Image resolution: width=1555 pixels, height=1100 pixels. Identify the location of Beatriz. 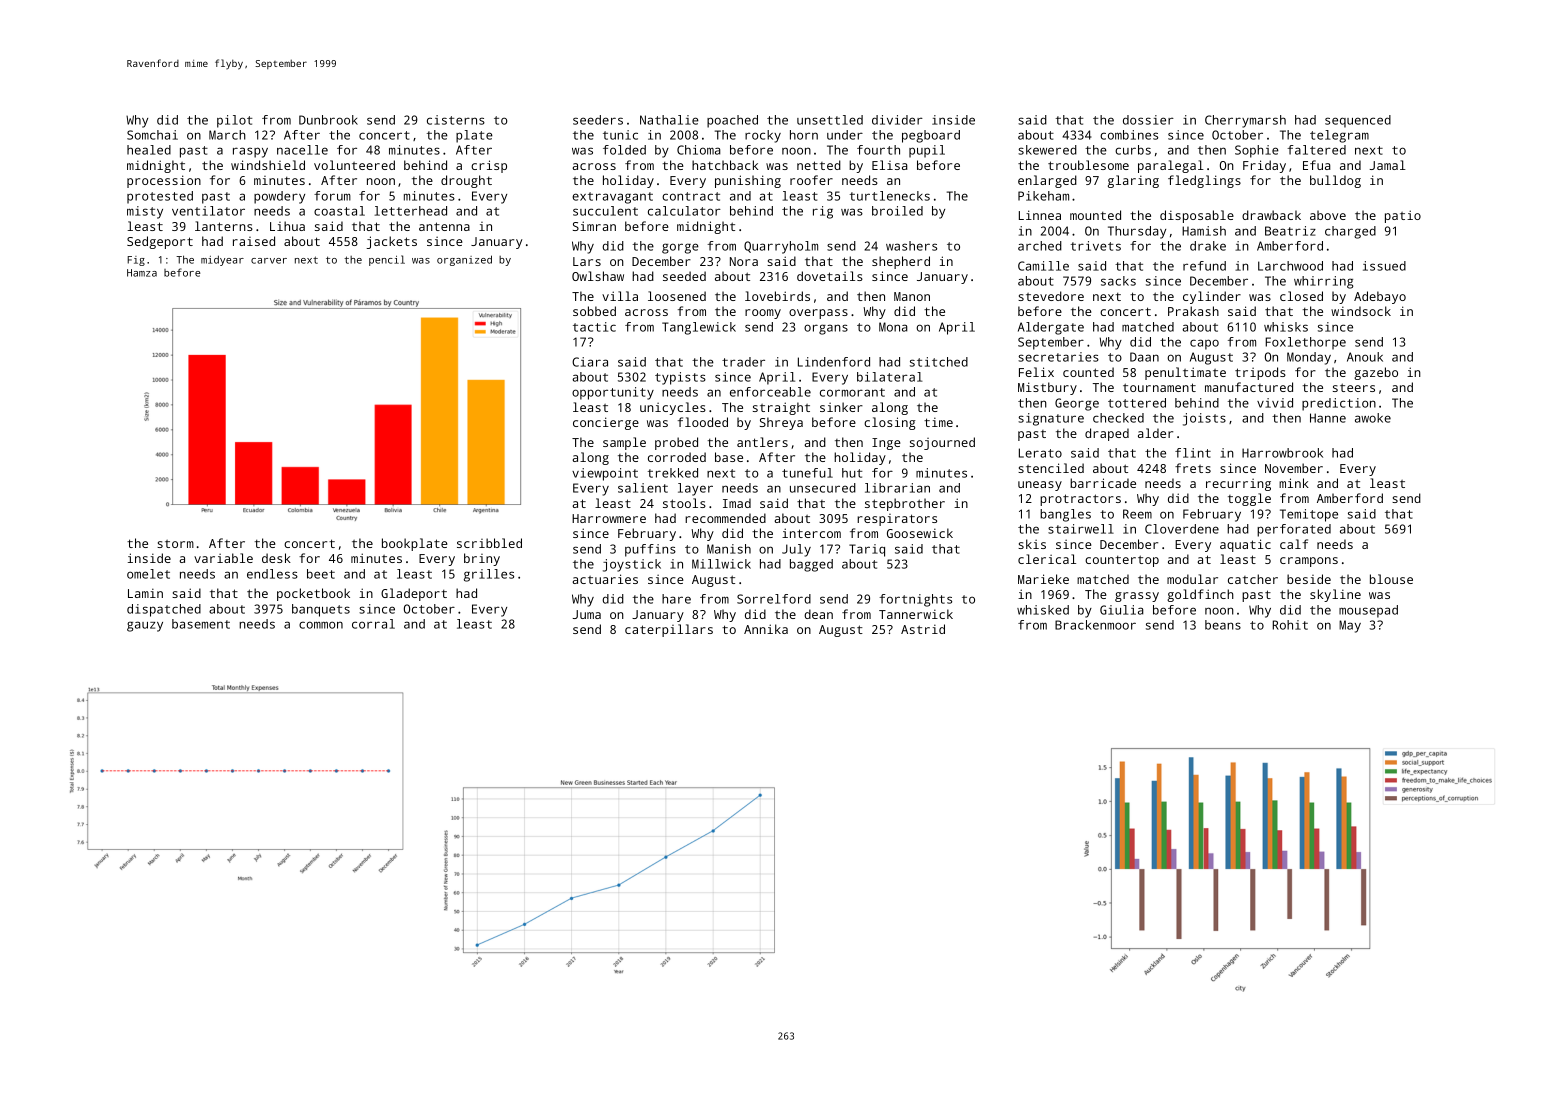
(1290, 231).
